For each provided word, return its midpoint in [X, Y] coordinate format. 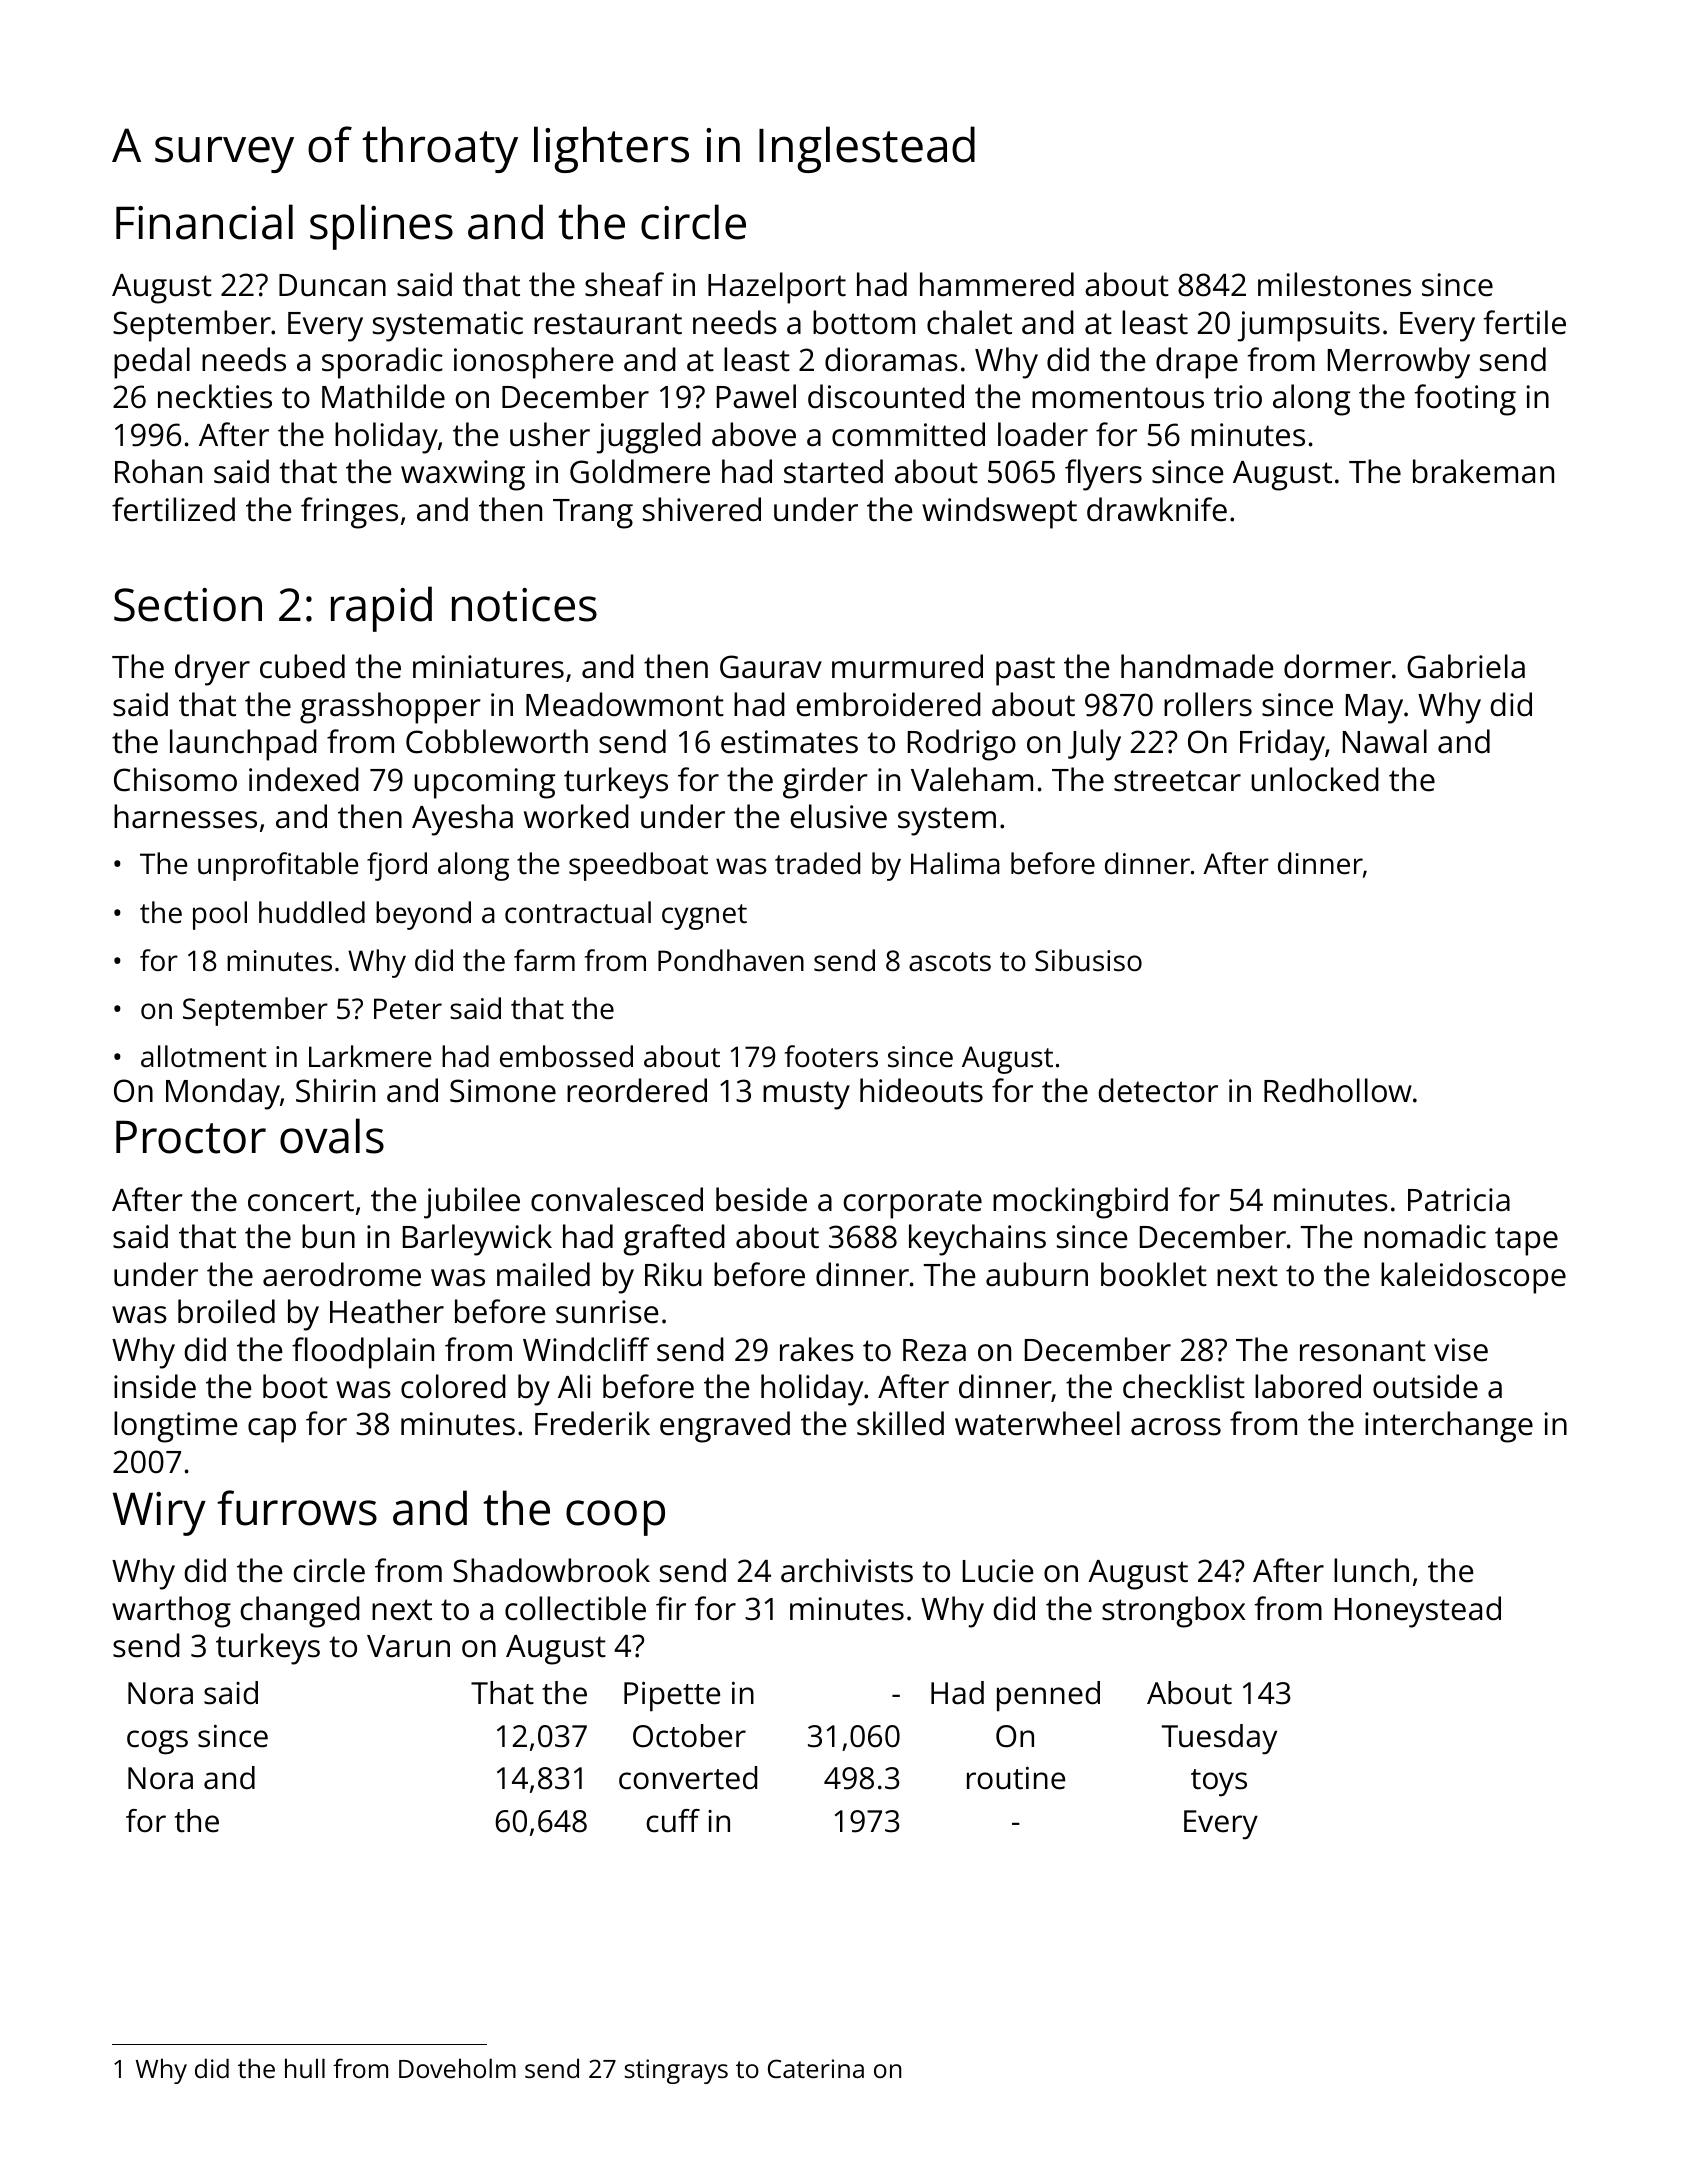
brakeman [1483, 471]
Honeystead [1418, 1612]
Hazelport [777, 288]
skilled [900, 1423]
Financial [204, 222]
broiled [226, 1311]
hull [305, 2068]
